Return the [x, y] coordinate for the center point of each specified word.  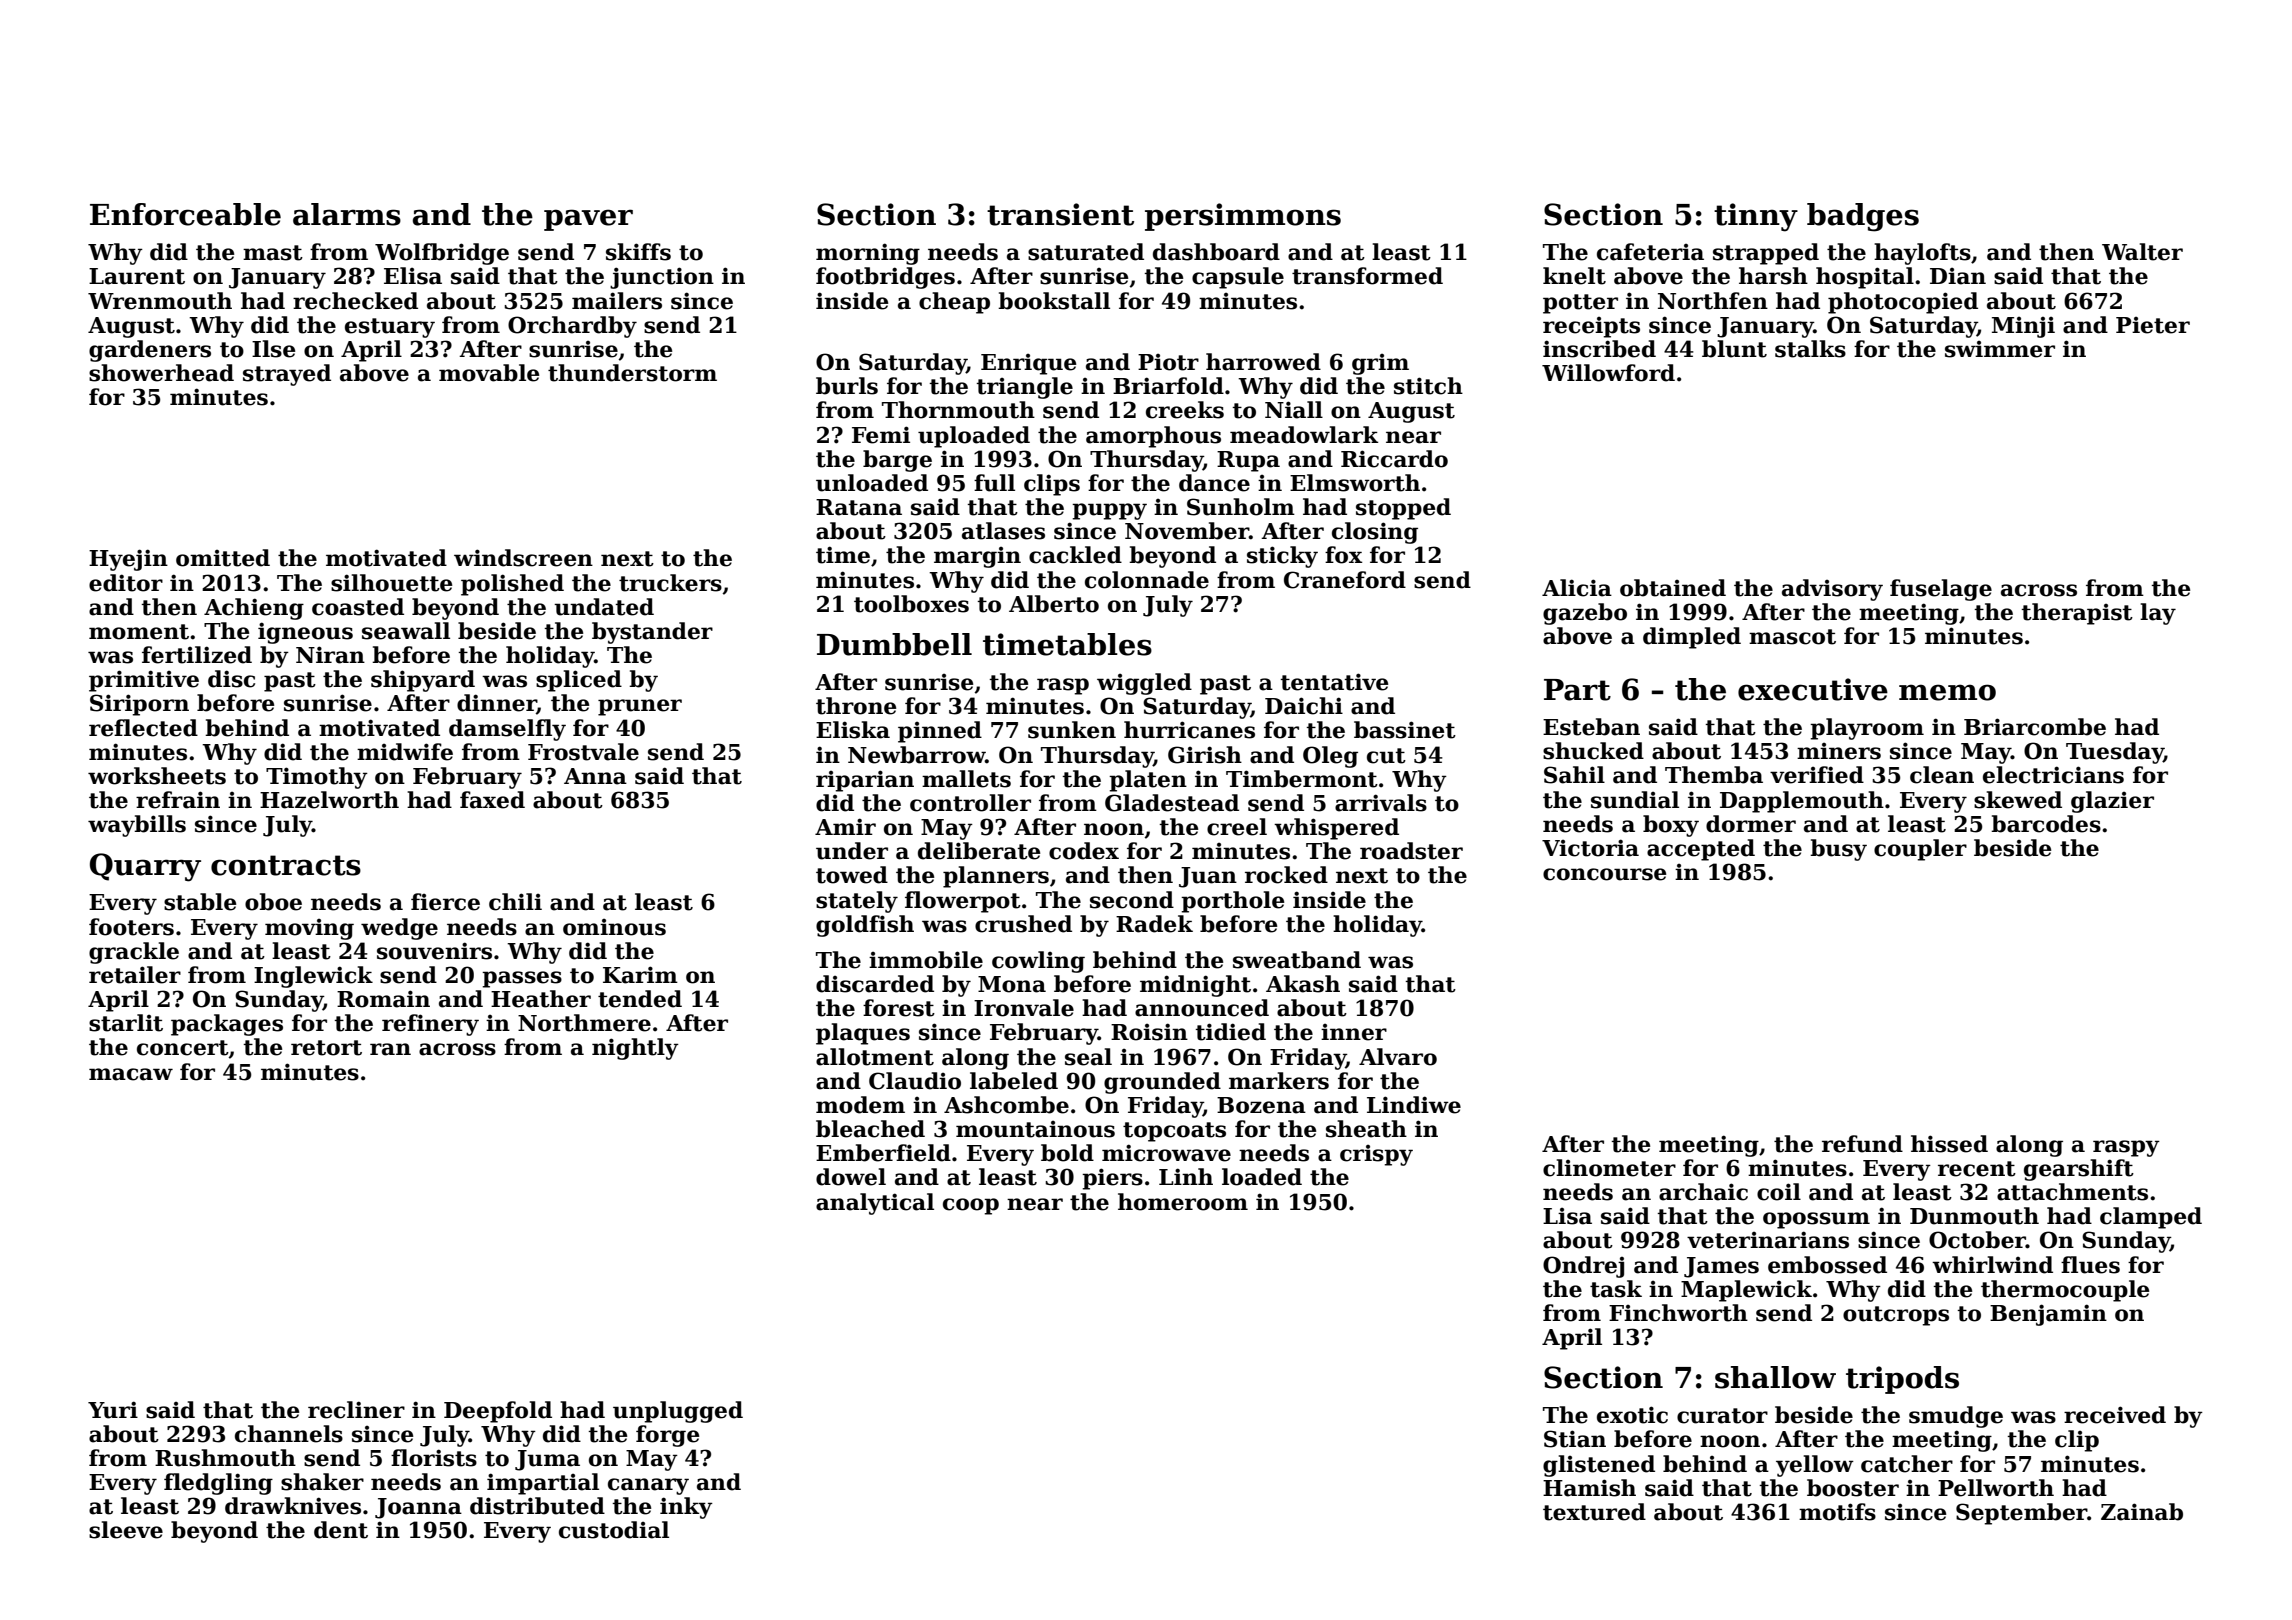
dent [341, 1530]
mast [273, 253]
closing [1375, 533]
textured [1594, 1512]
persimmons [1243, 217]
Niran [330, 655]
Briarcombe [2035, 727]
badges [1863, 217]
